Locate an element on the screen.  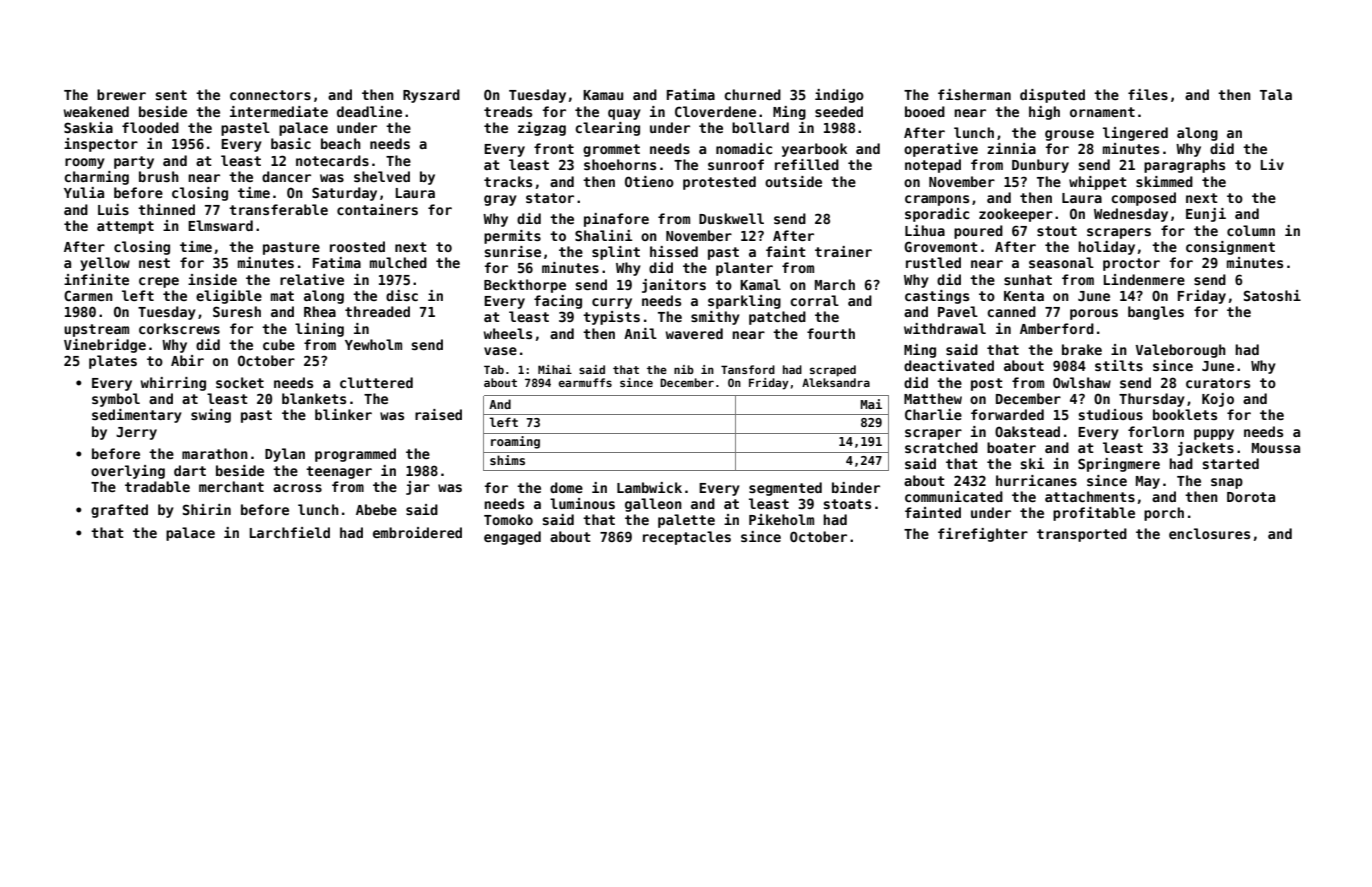
gray is located at coordinates (500, 200).
